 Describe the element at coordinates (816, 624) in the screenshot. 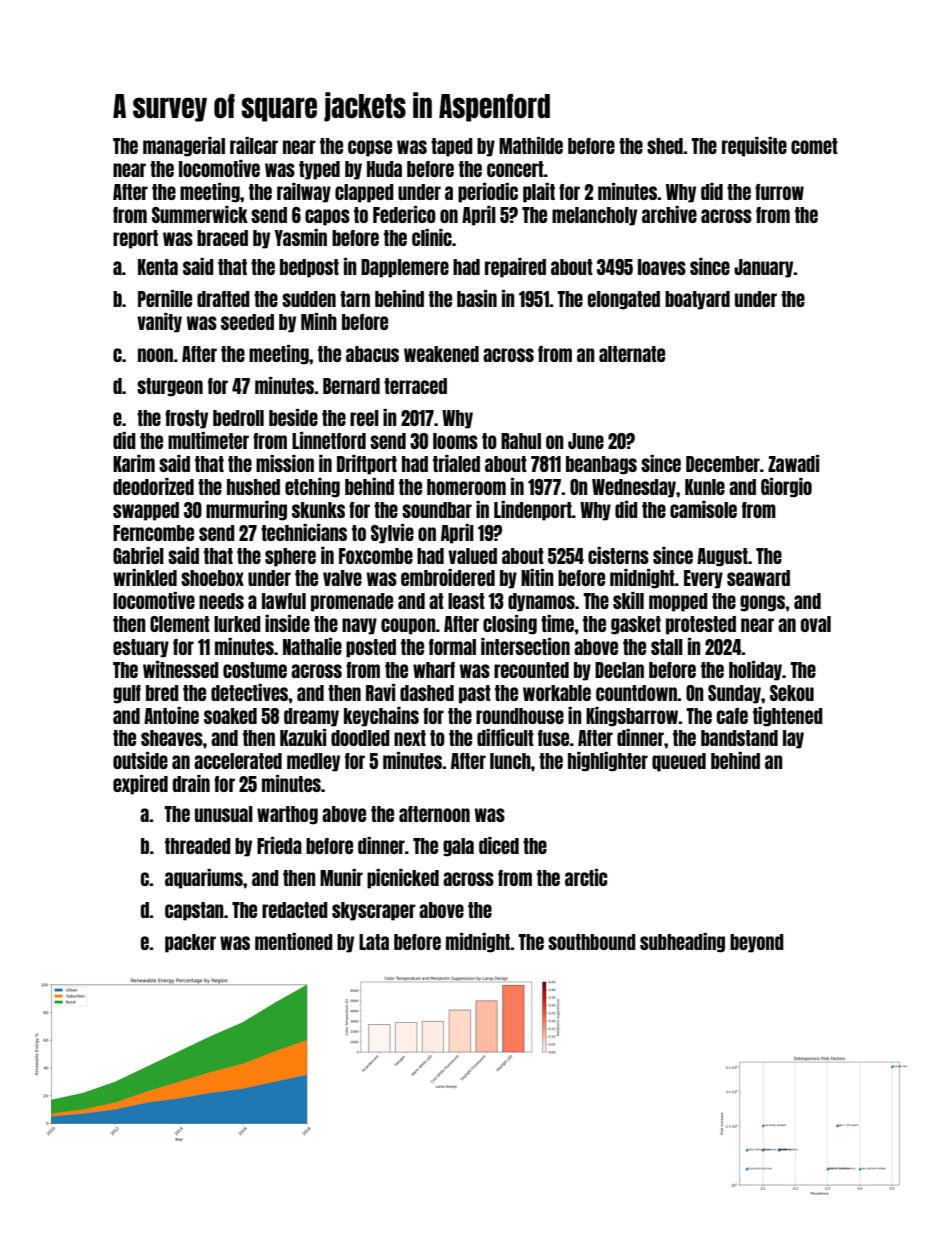

I see `oval` at that location.
